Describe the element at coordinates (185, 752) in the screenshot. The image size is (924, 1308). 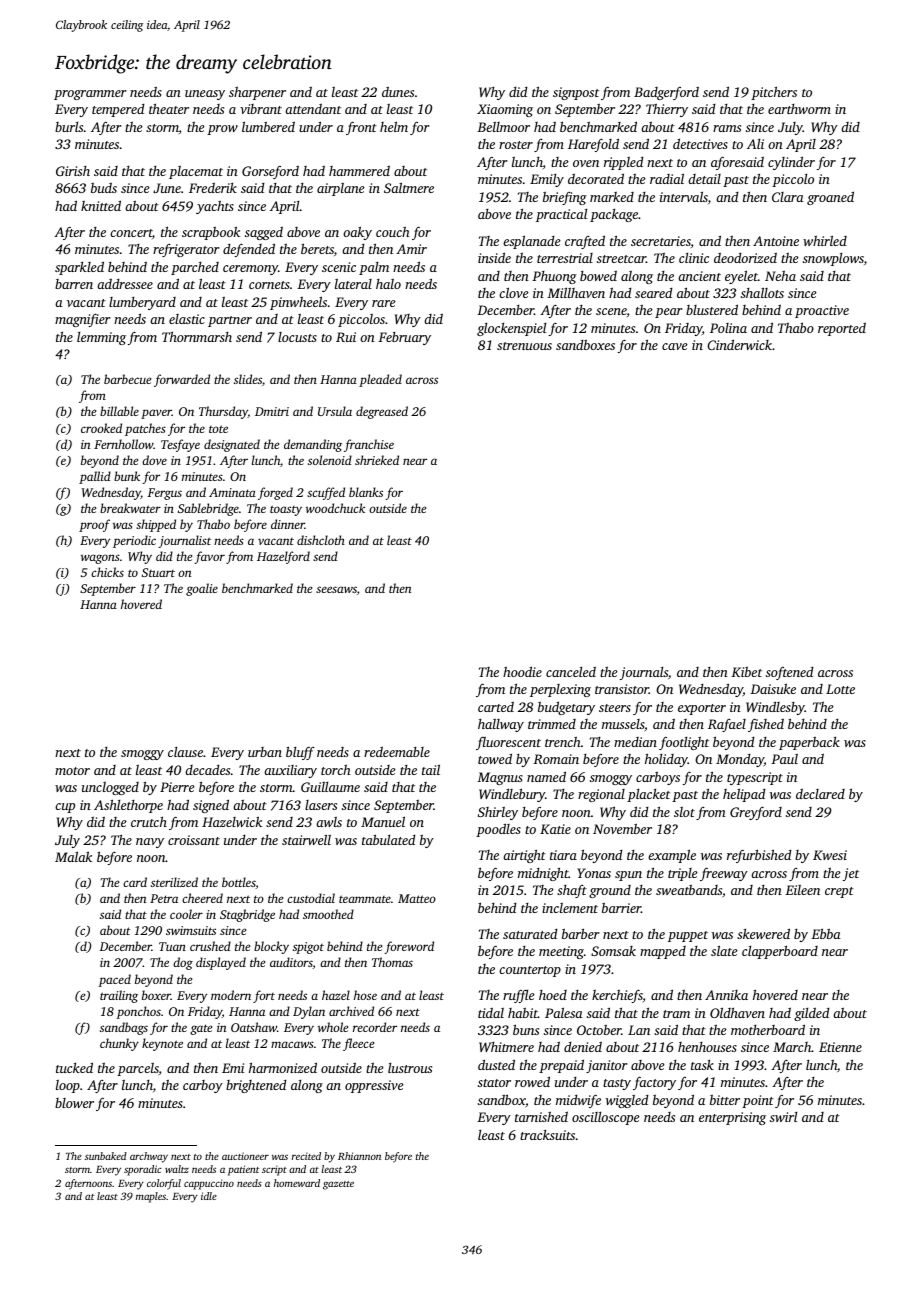
I see `clause` at that location.
